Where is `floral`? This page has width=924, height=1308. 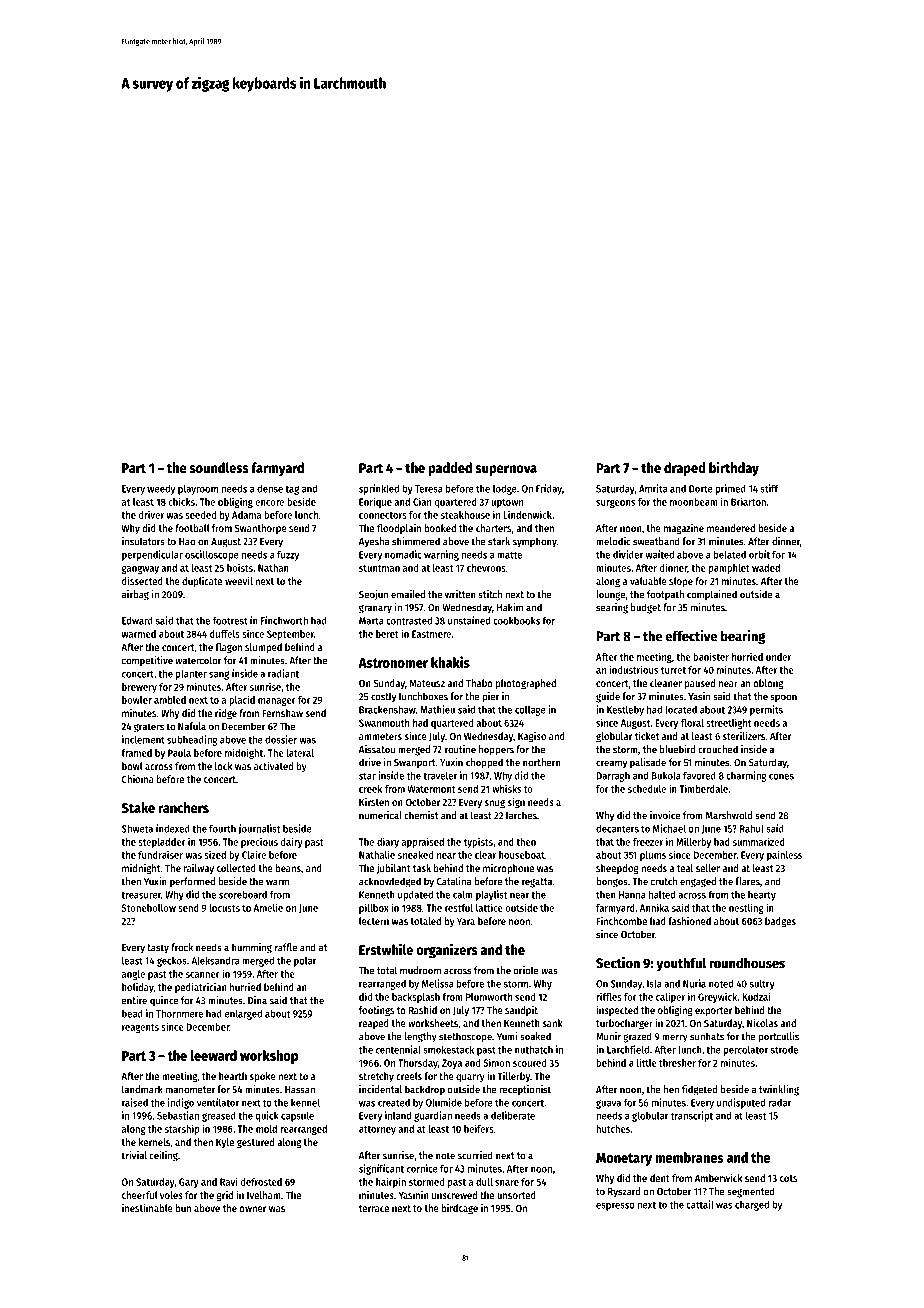
floral is located at coordinates (692, 723).
